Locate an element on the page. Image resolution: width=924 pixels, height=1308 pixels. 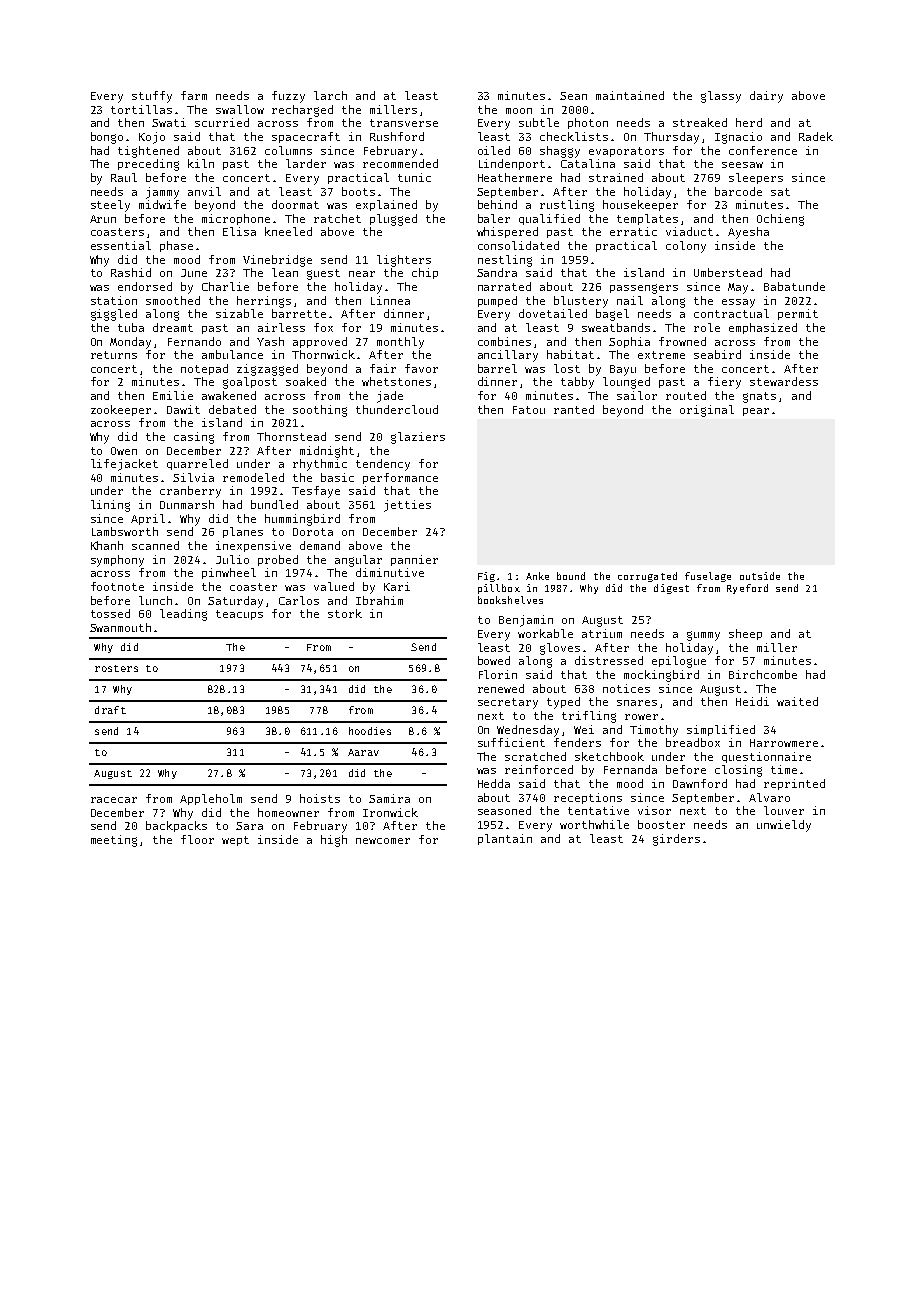
plantain is located at coordinates (505, 839).
